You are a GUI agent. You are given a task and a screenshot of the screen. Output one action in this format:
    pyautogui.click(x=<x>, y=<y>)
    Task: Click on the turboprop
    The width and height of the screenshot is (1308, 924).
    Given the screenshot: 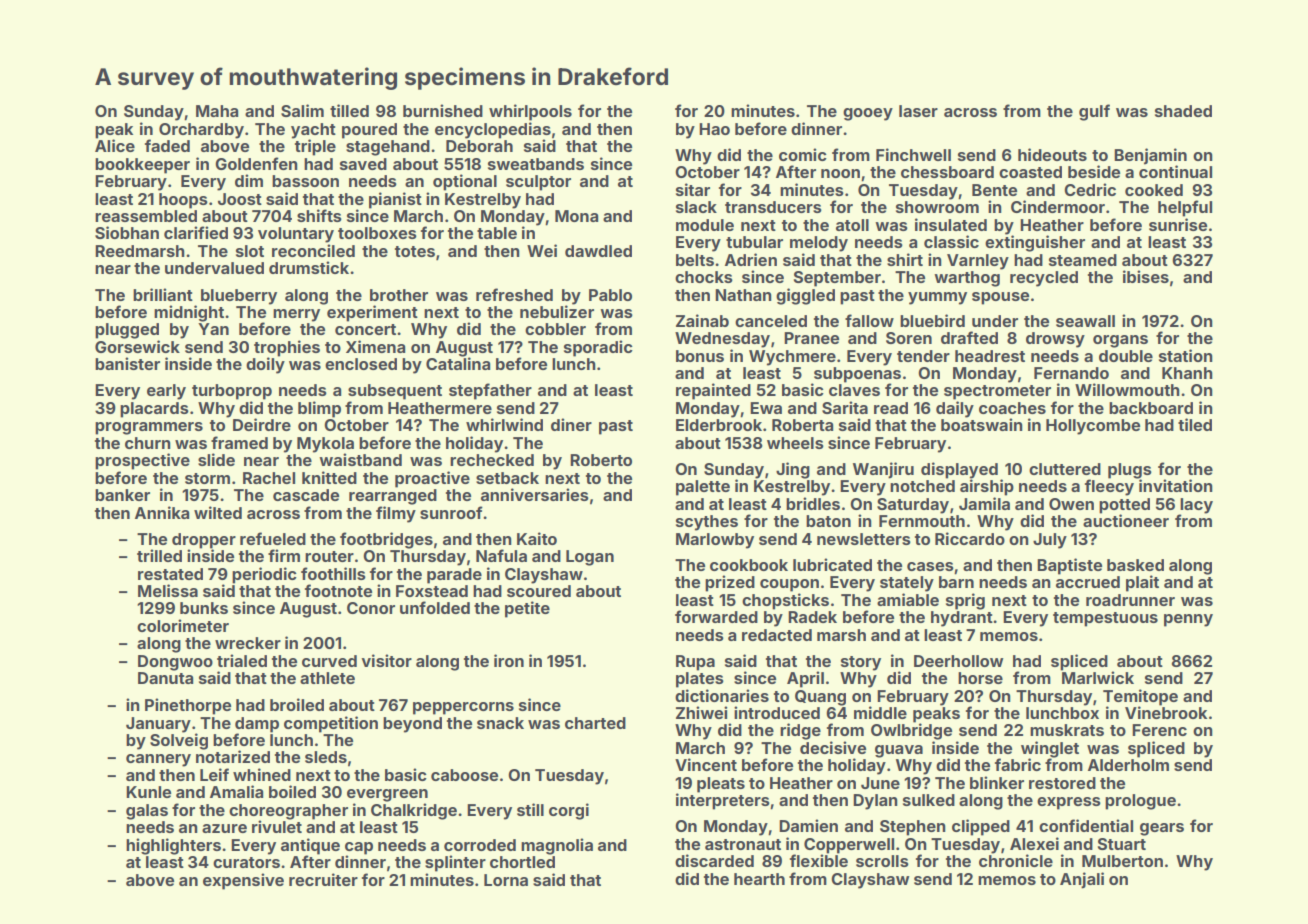 What is the action you would take?
    pyautogui.click(x=232, y=392)
